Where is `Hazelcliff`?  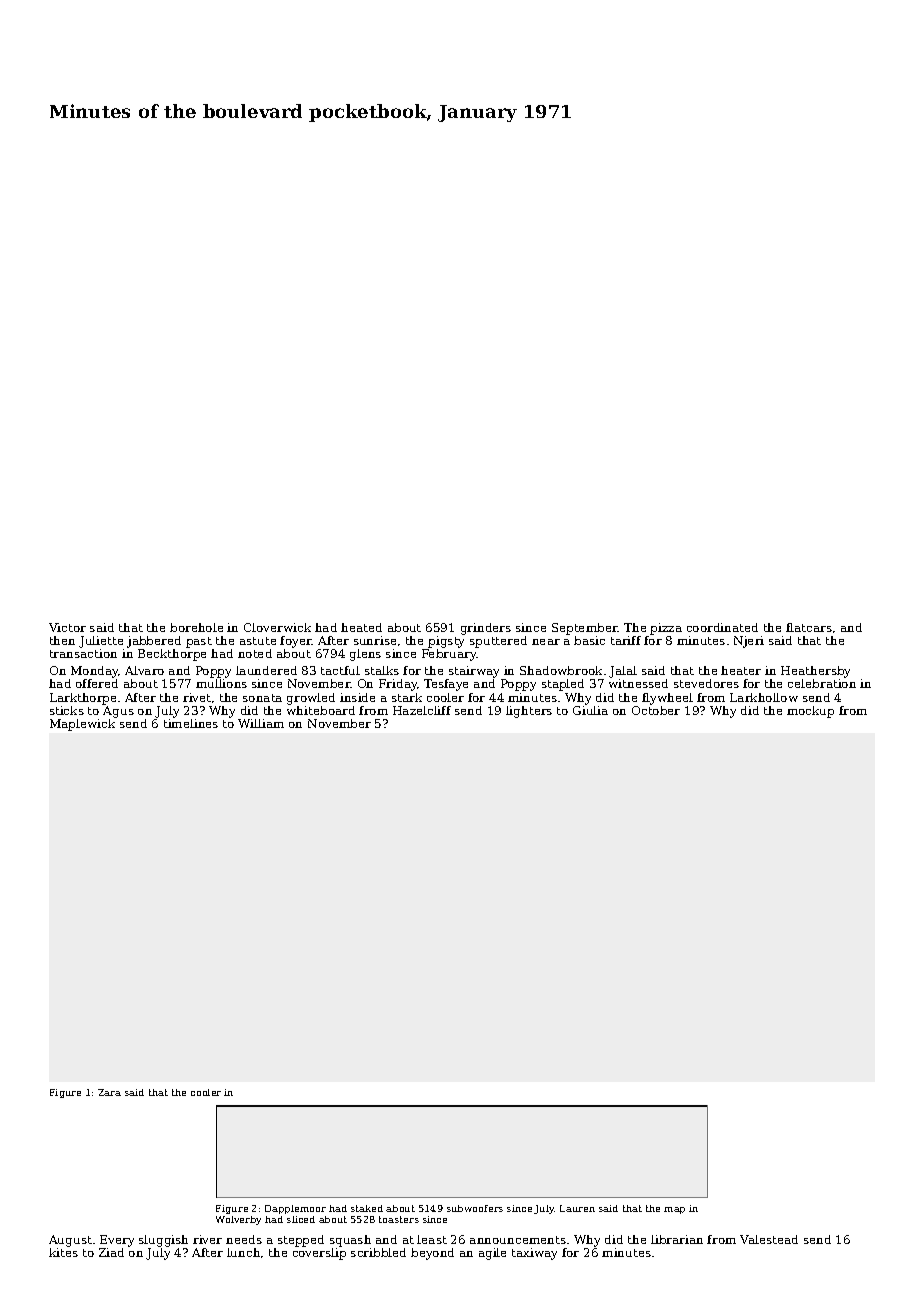
Hazelcliff is located at coordinates (422, 710).
